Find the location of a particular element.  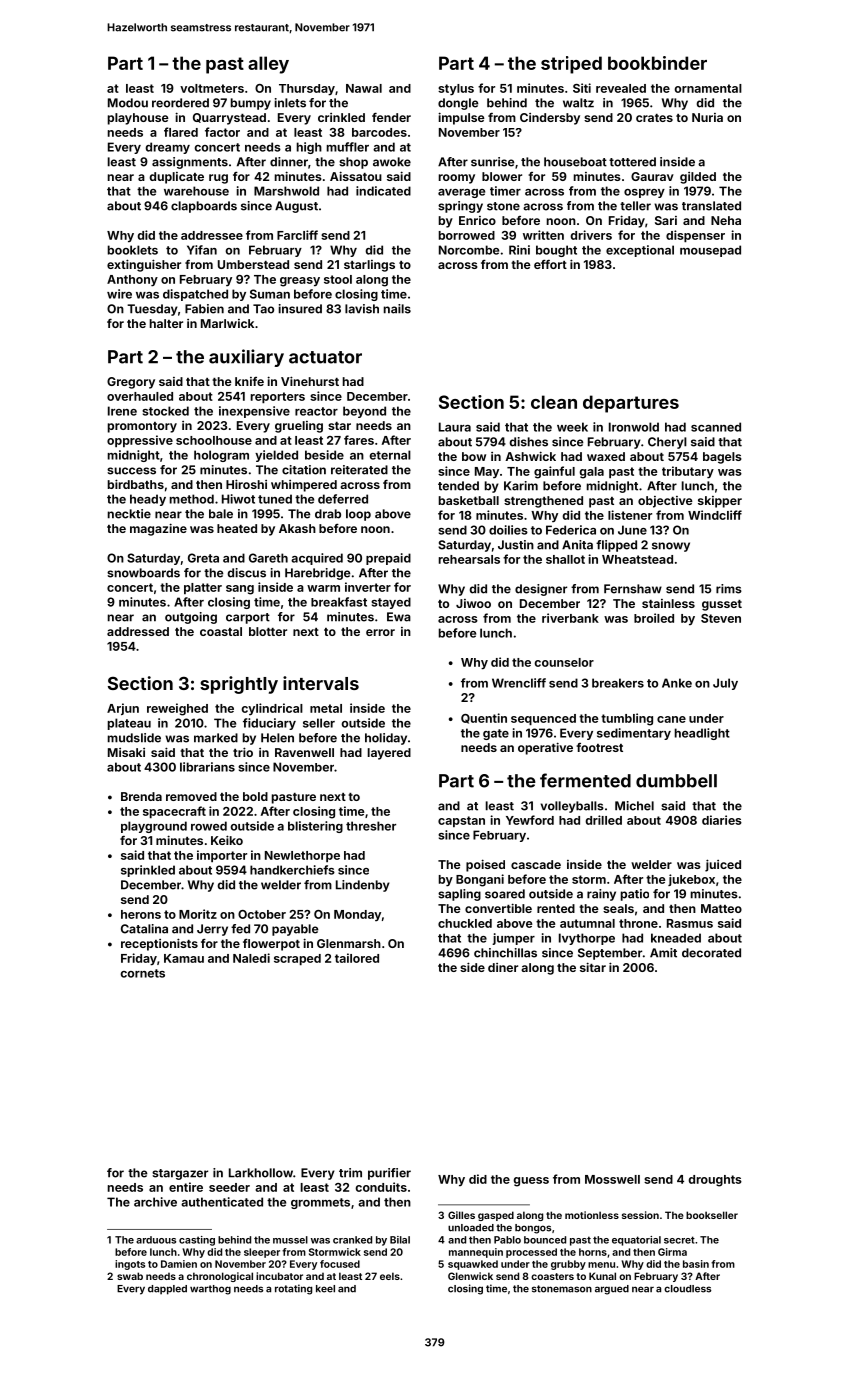

keel is located at coordinates (325, 1289).
